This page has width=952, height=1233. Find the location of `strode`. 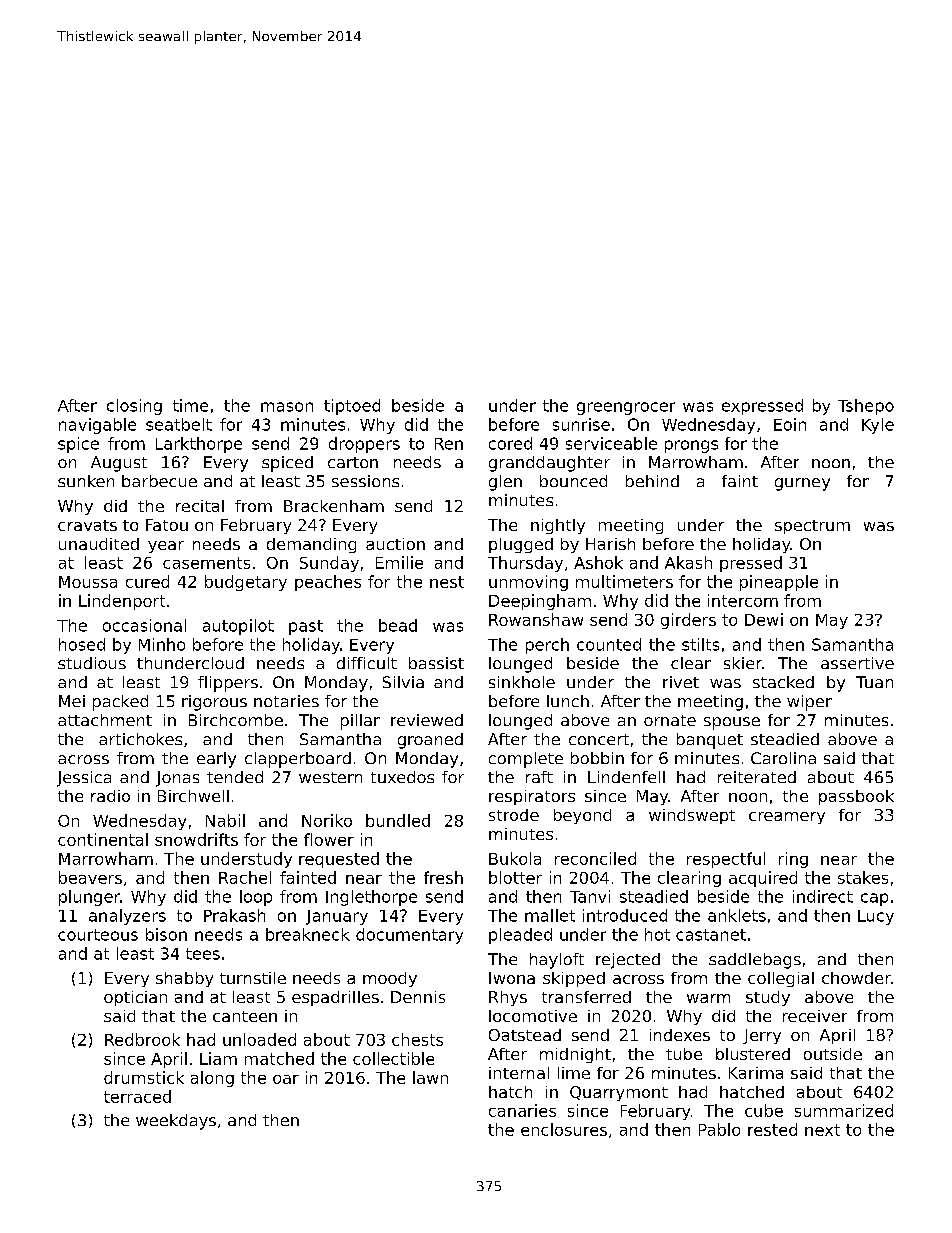

strode is located at coordinates (514, 815).
